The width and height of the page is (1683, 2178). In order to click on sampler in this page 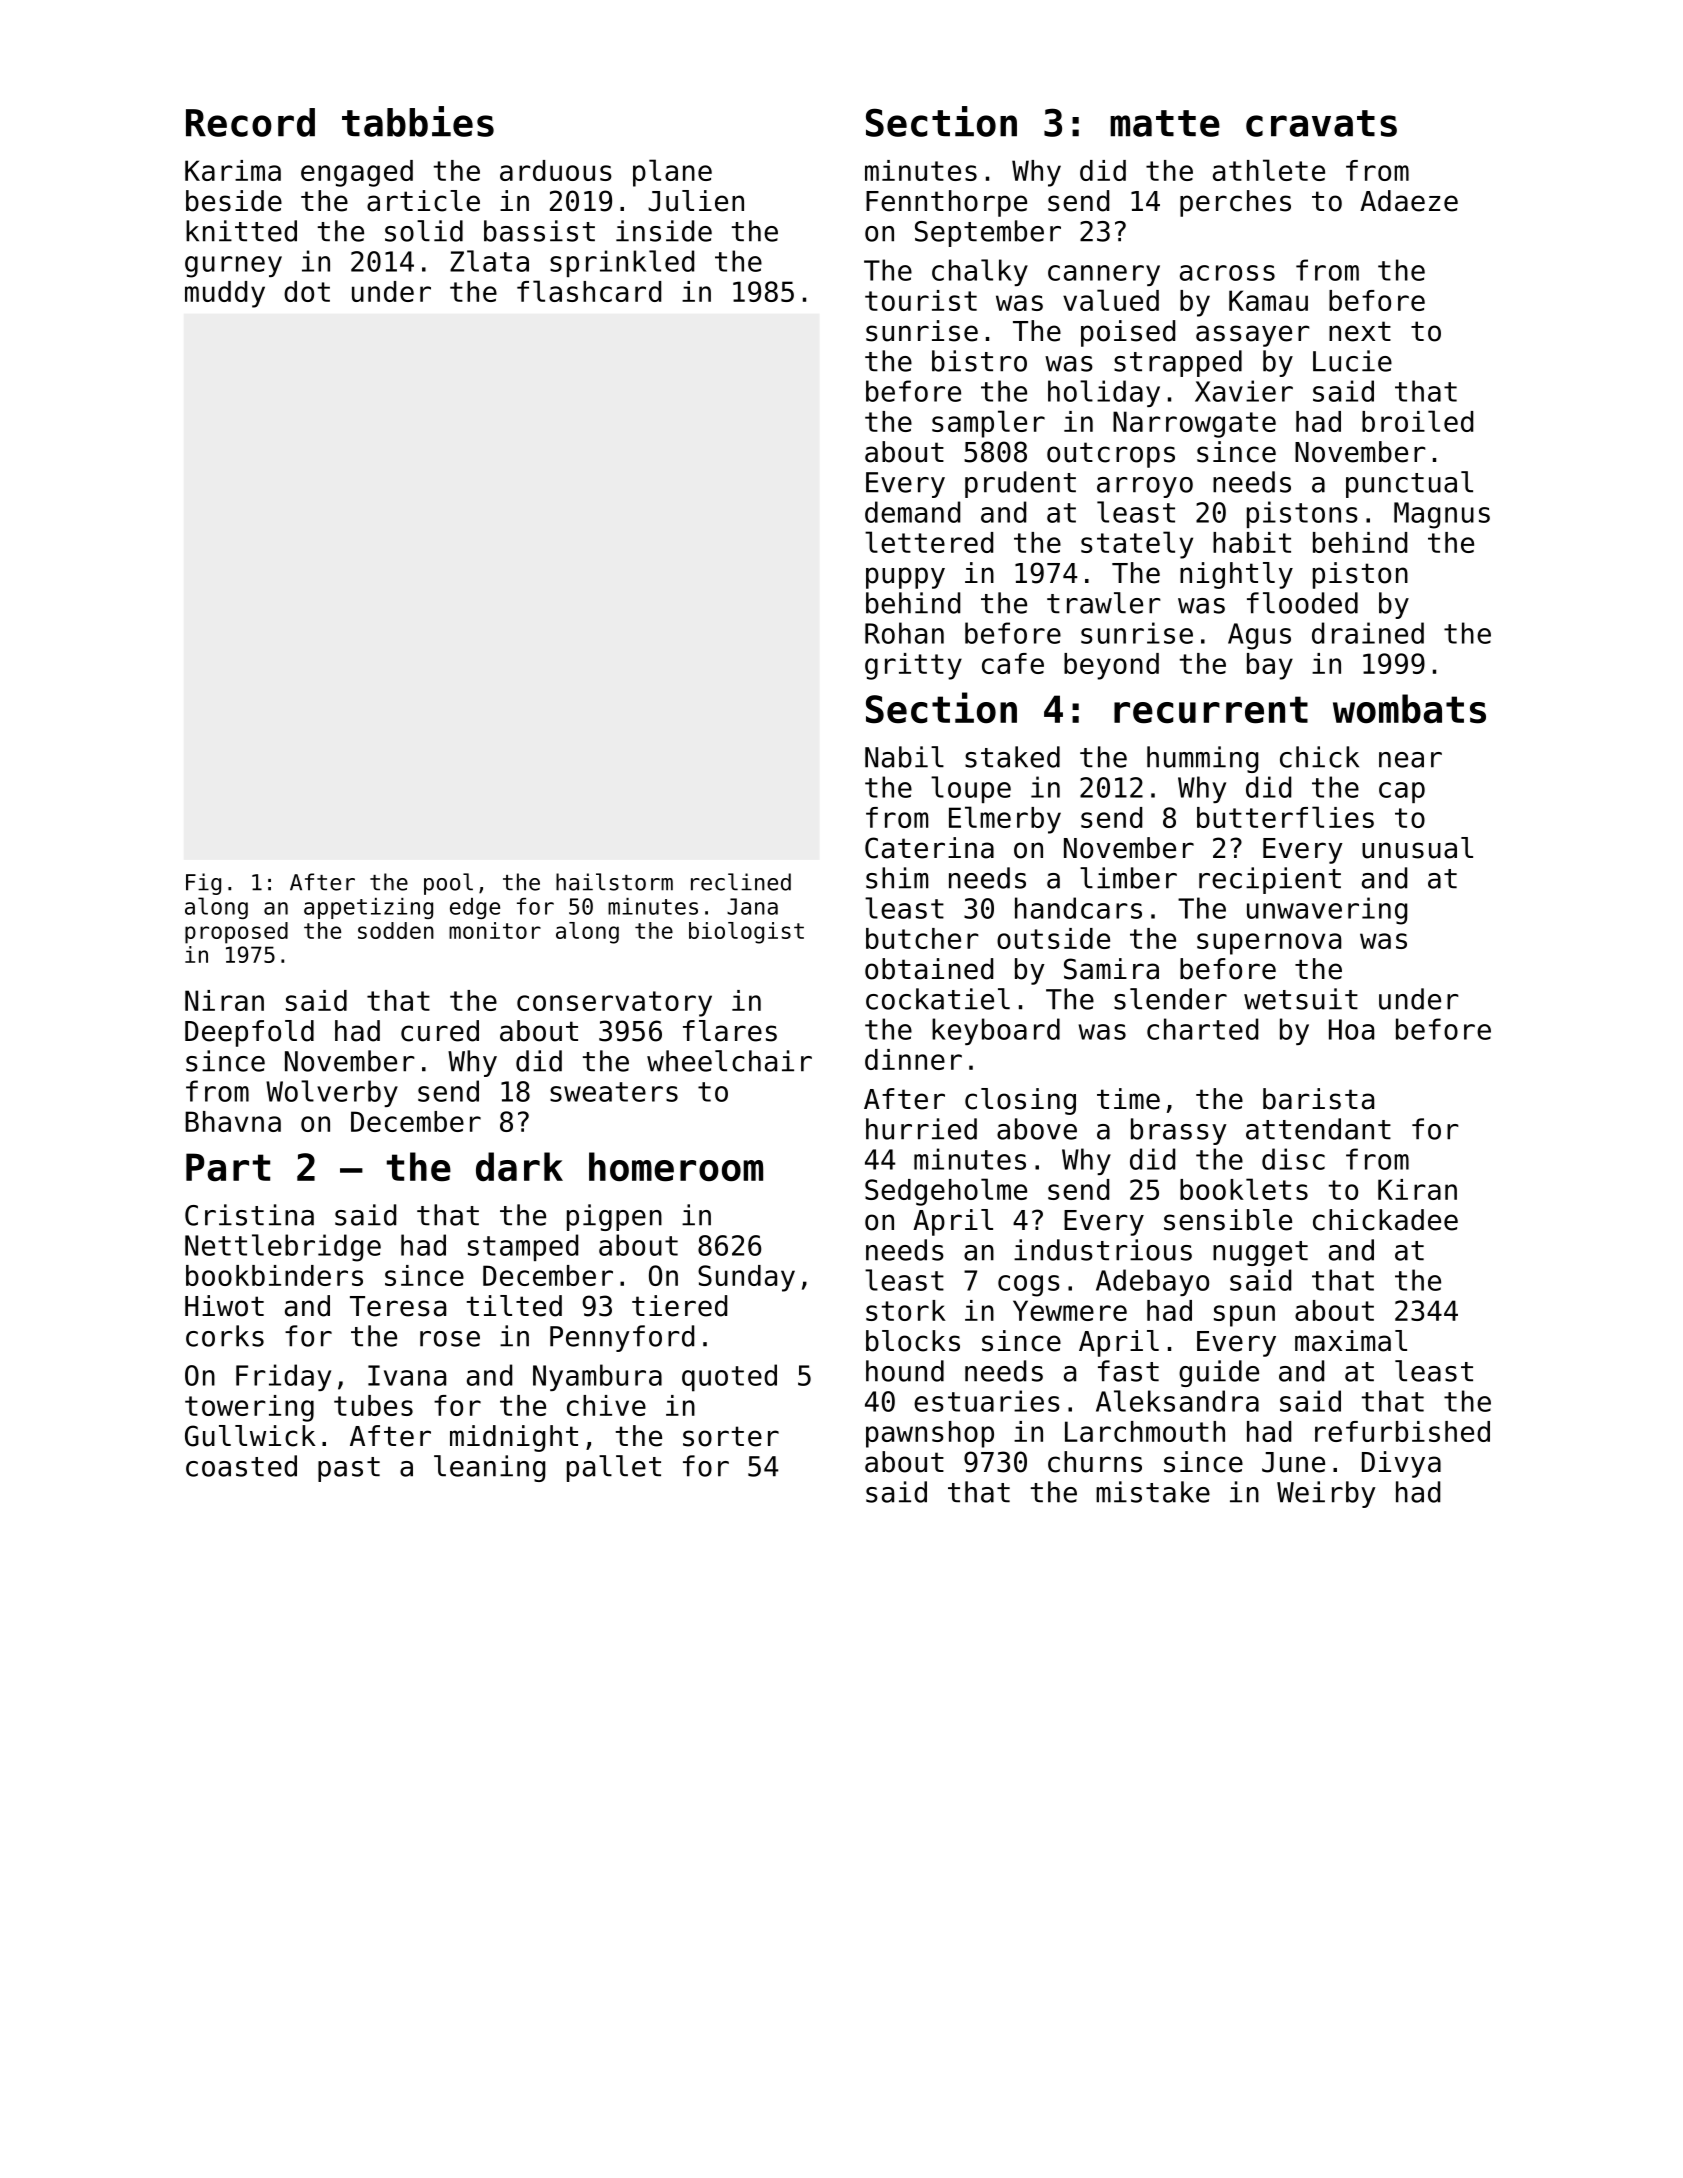, I will do `click(988, 424)`.
